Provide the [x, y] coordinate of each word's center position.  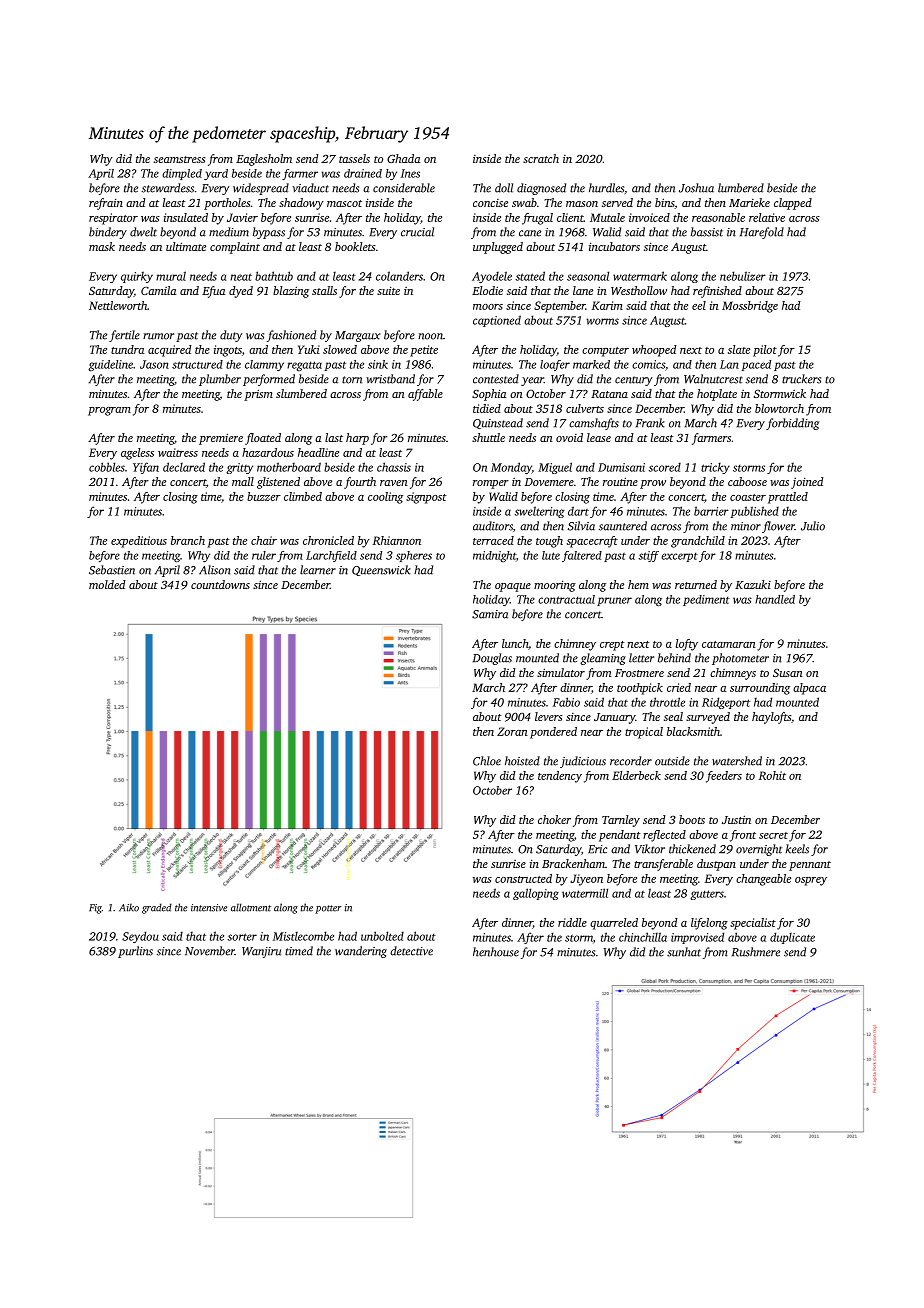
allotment [251, 907]
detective [411, 951]
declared [184, 467]
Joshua [696, 188]
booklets [355, 246]
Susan [788, 673]
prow [653, 484]
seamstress [179, 159]
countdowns [220, 584]
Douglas [492, 659]
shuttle [488, 437]
